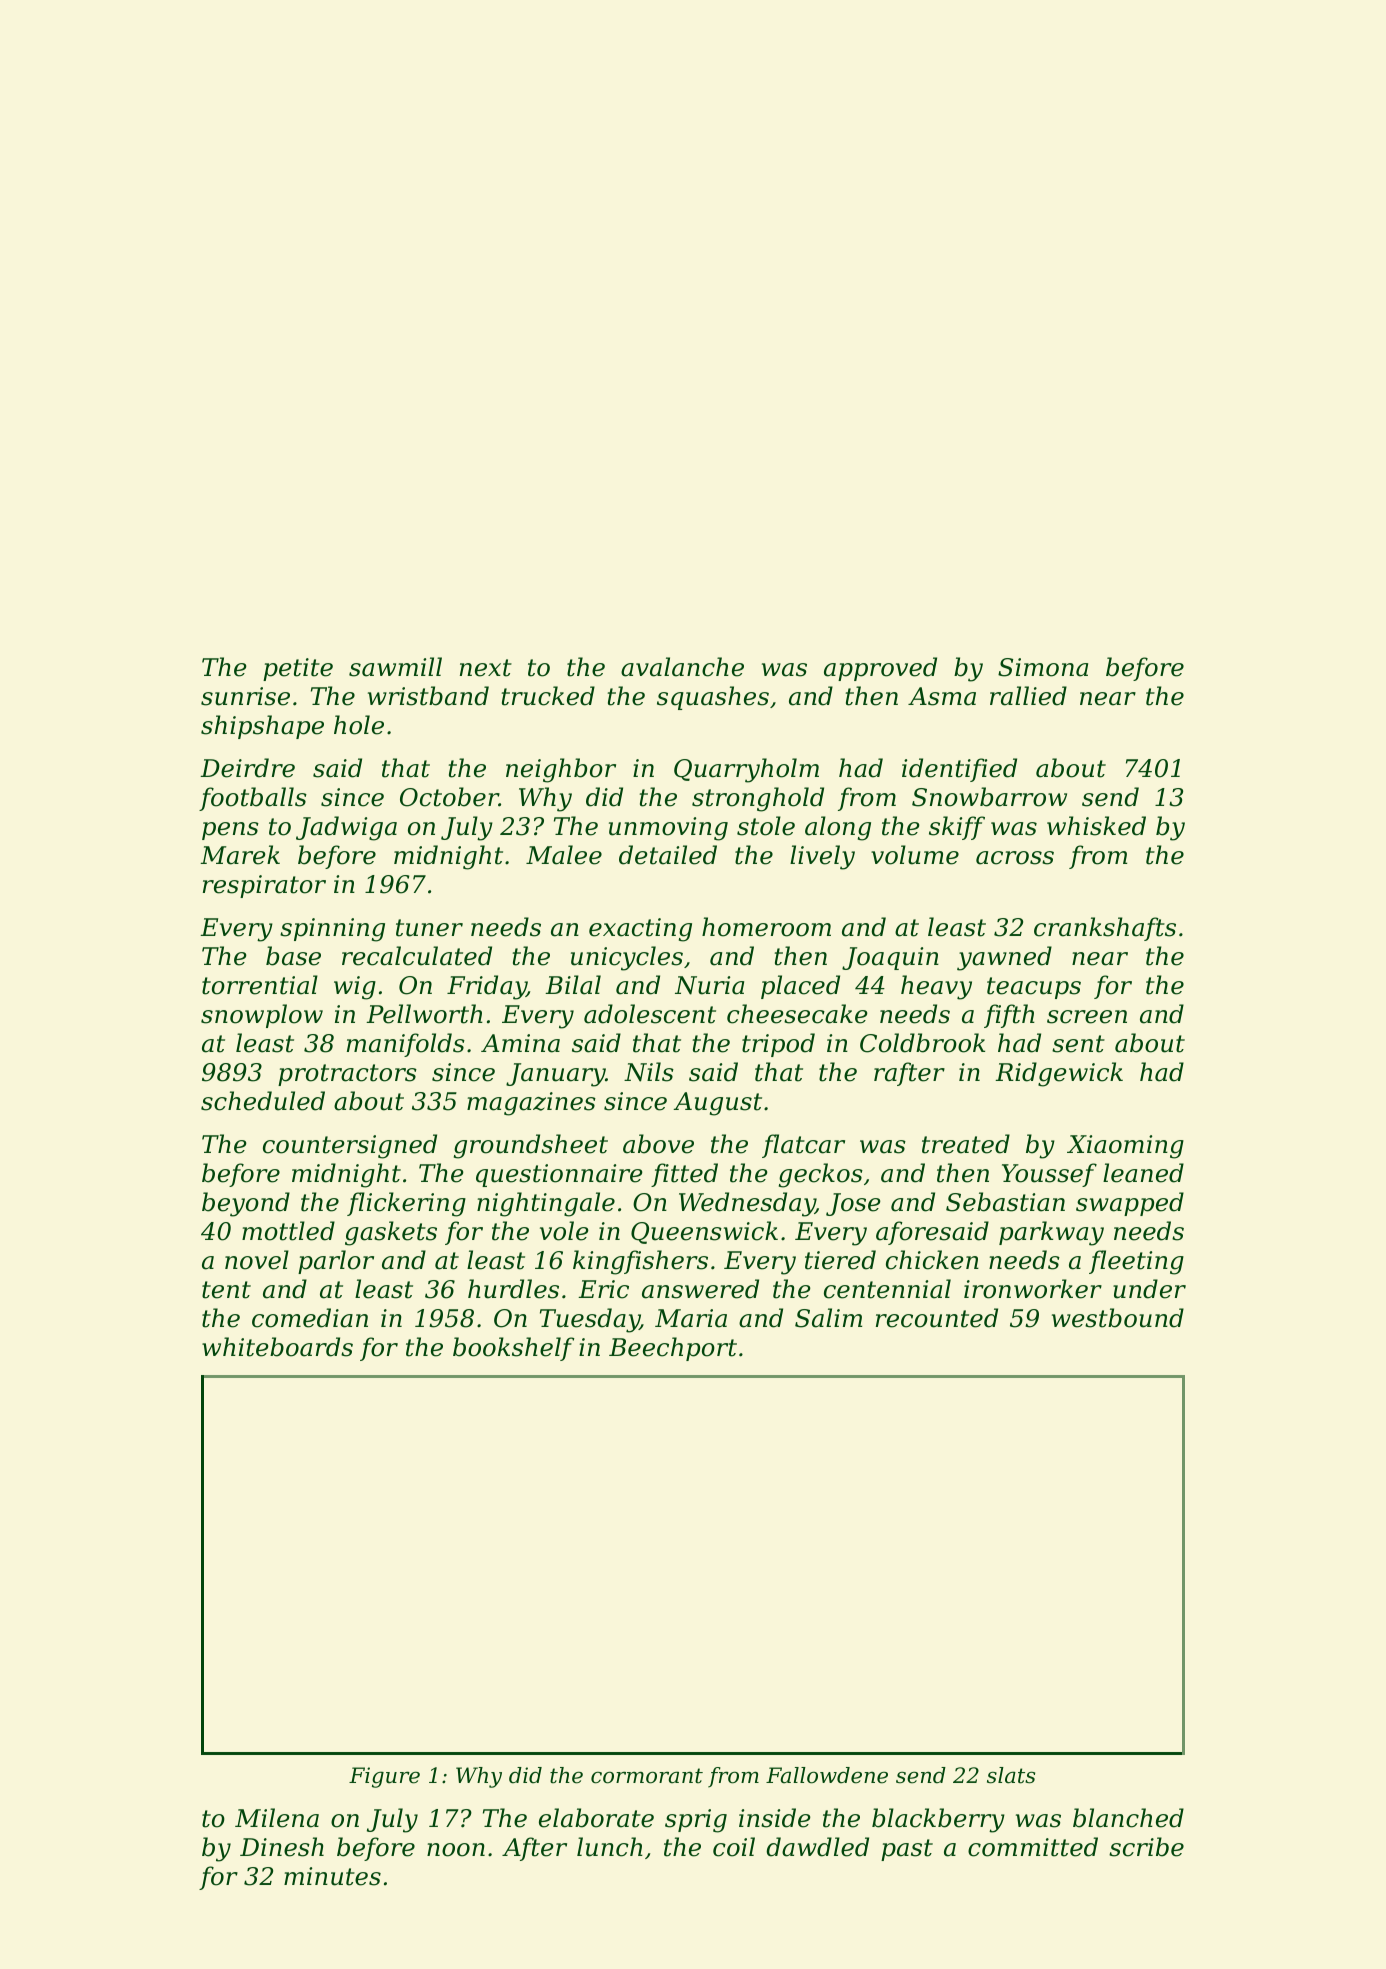 This screenshot has width=1386, height=1969. I want to click on westbound, so click(1118, 1318).
